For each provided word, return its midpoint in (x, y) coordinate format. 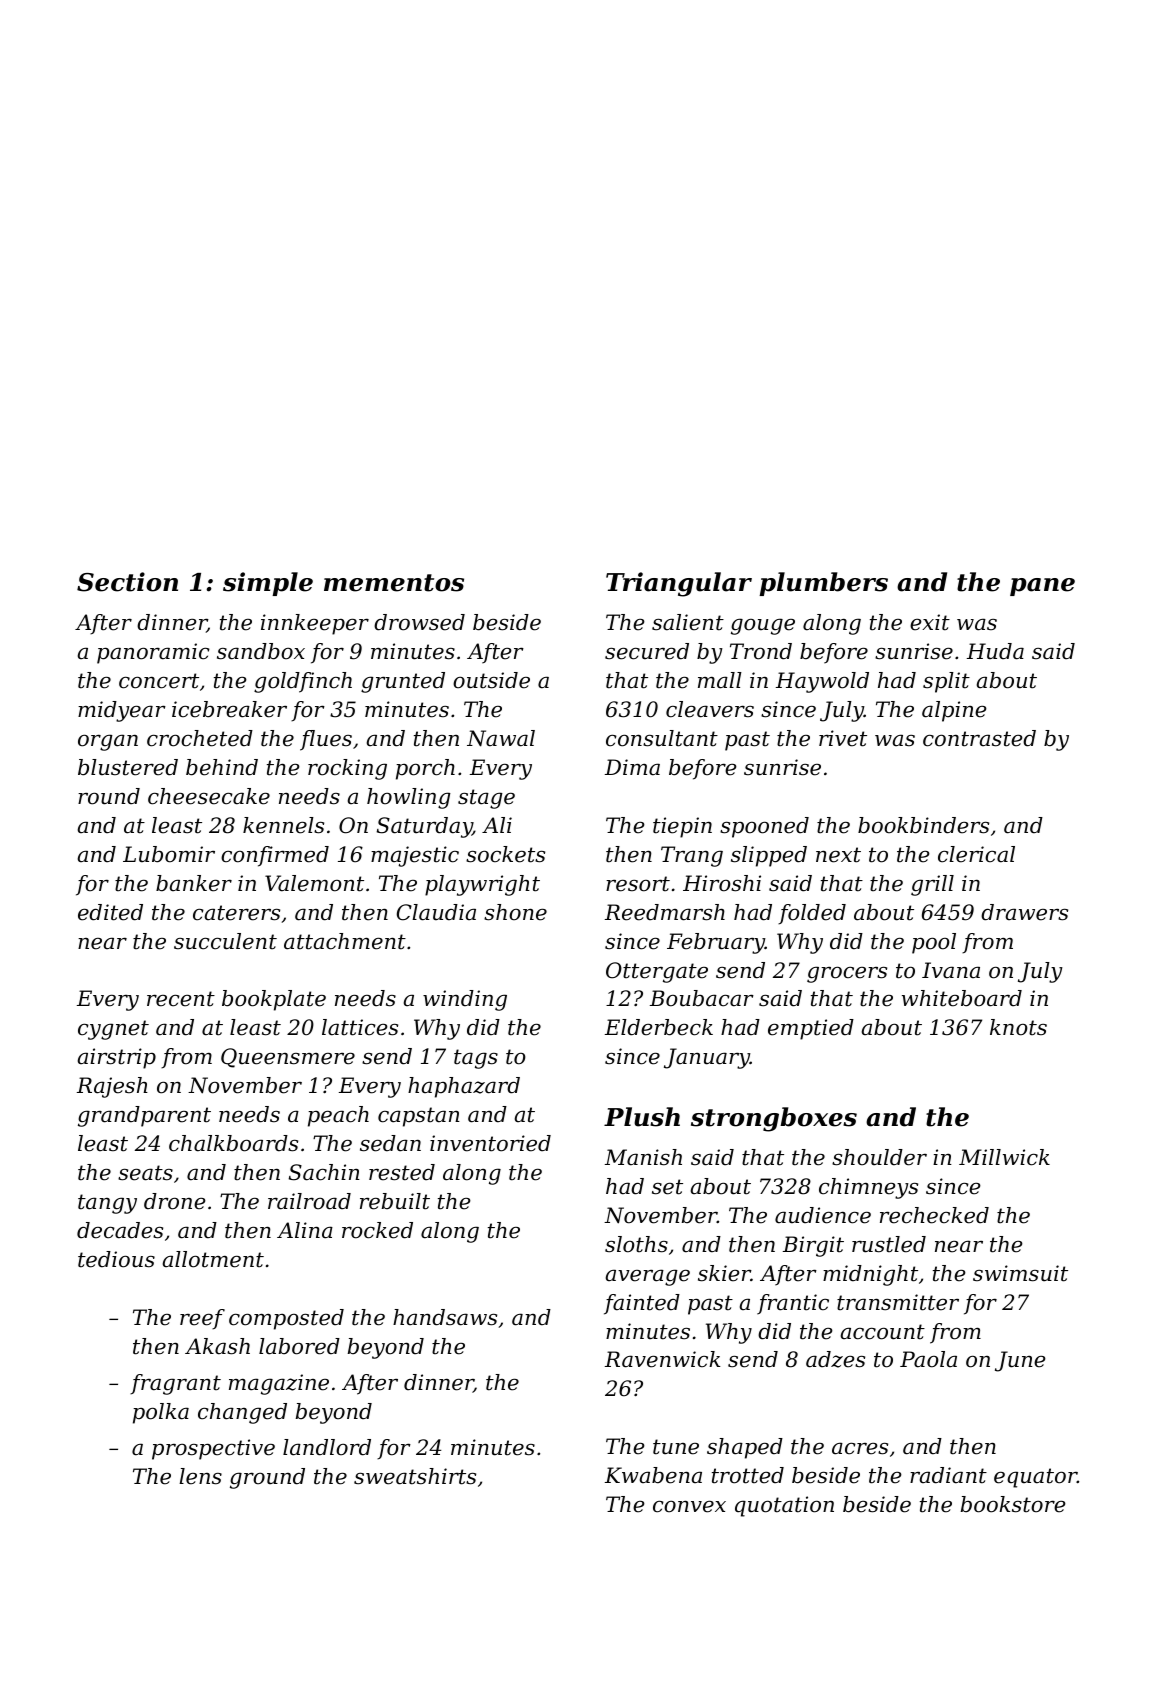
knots (1018, 1027)
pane (1042, 587)
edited (110, 912)
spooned (764, 827)
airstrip (117, 1058)
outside (491, 680)
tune (676, 1447)
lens (200, 1476)
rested (402, 1172)
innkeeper (315, 624)
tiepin (682, 827)
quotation (784, 1506)
